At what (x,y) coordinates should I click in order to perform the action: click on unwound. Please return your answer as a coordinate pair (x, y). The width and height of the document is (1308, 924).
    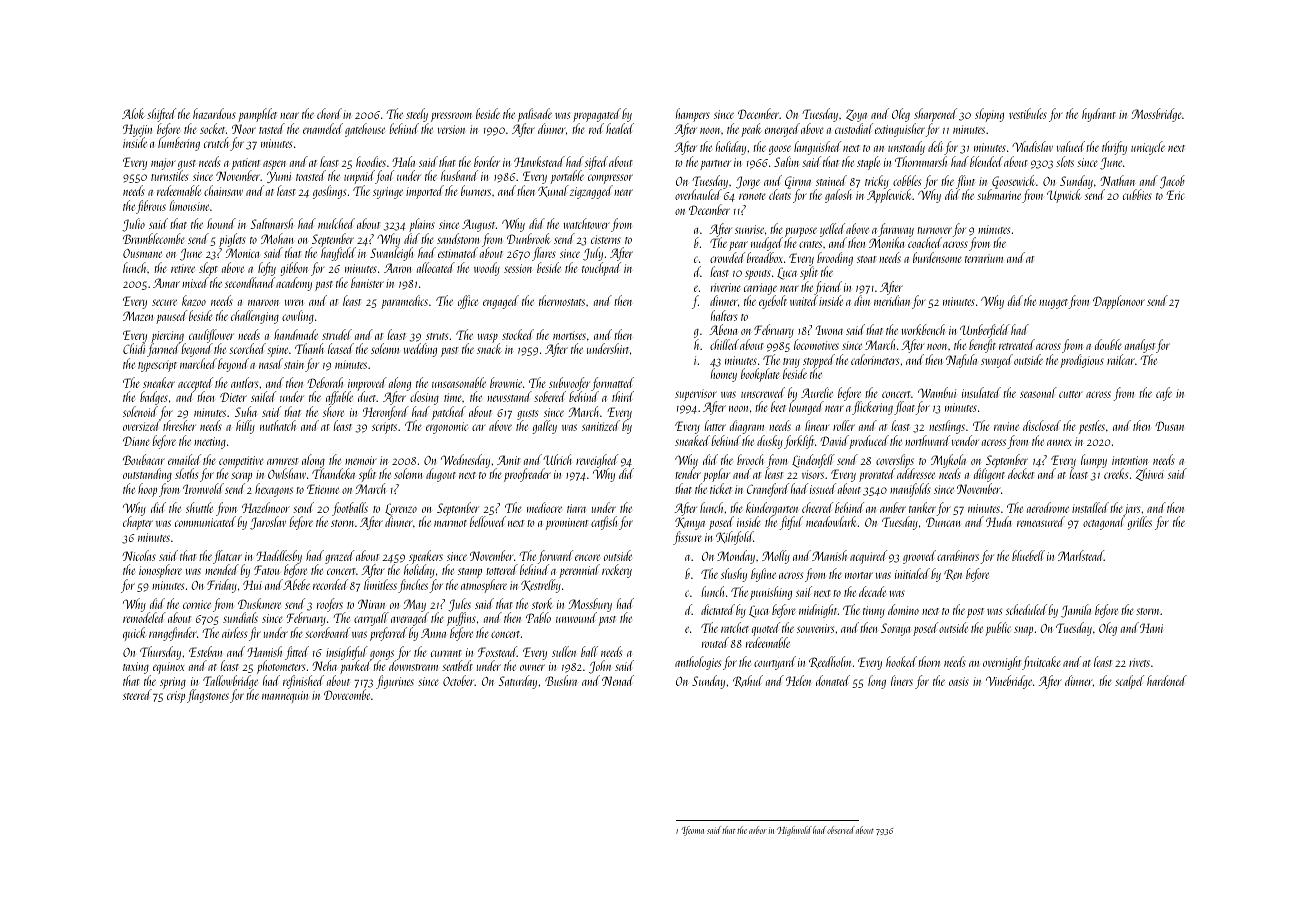
    Looking at the image, I should click on (576, 617).
